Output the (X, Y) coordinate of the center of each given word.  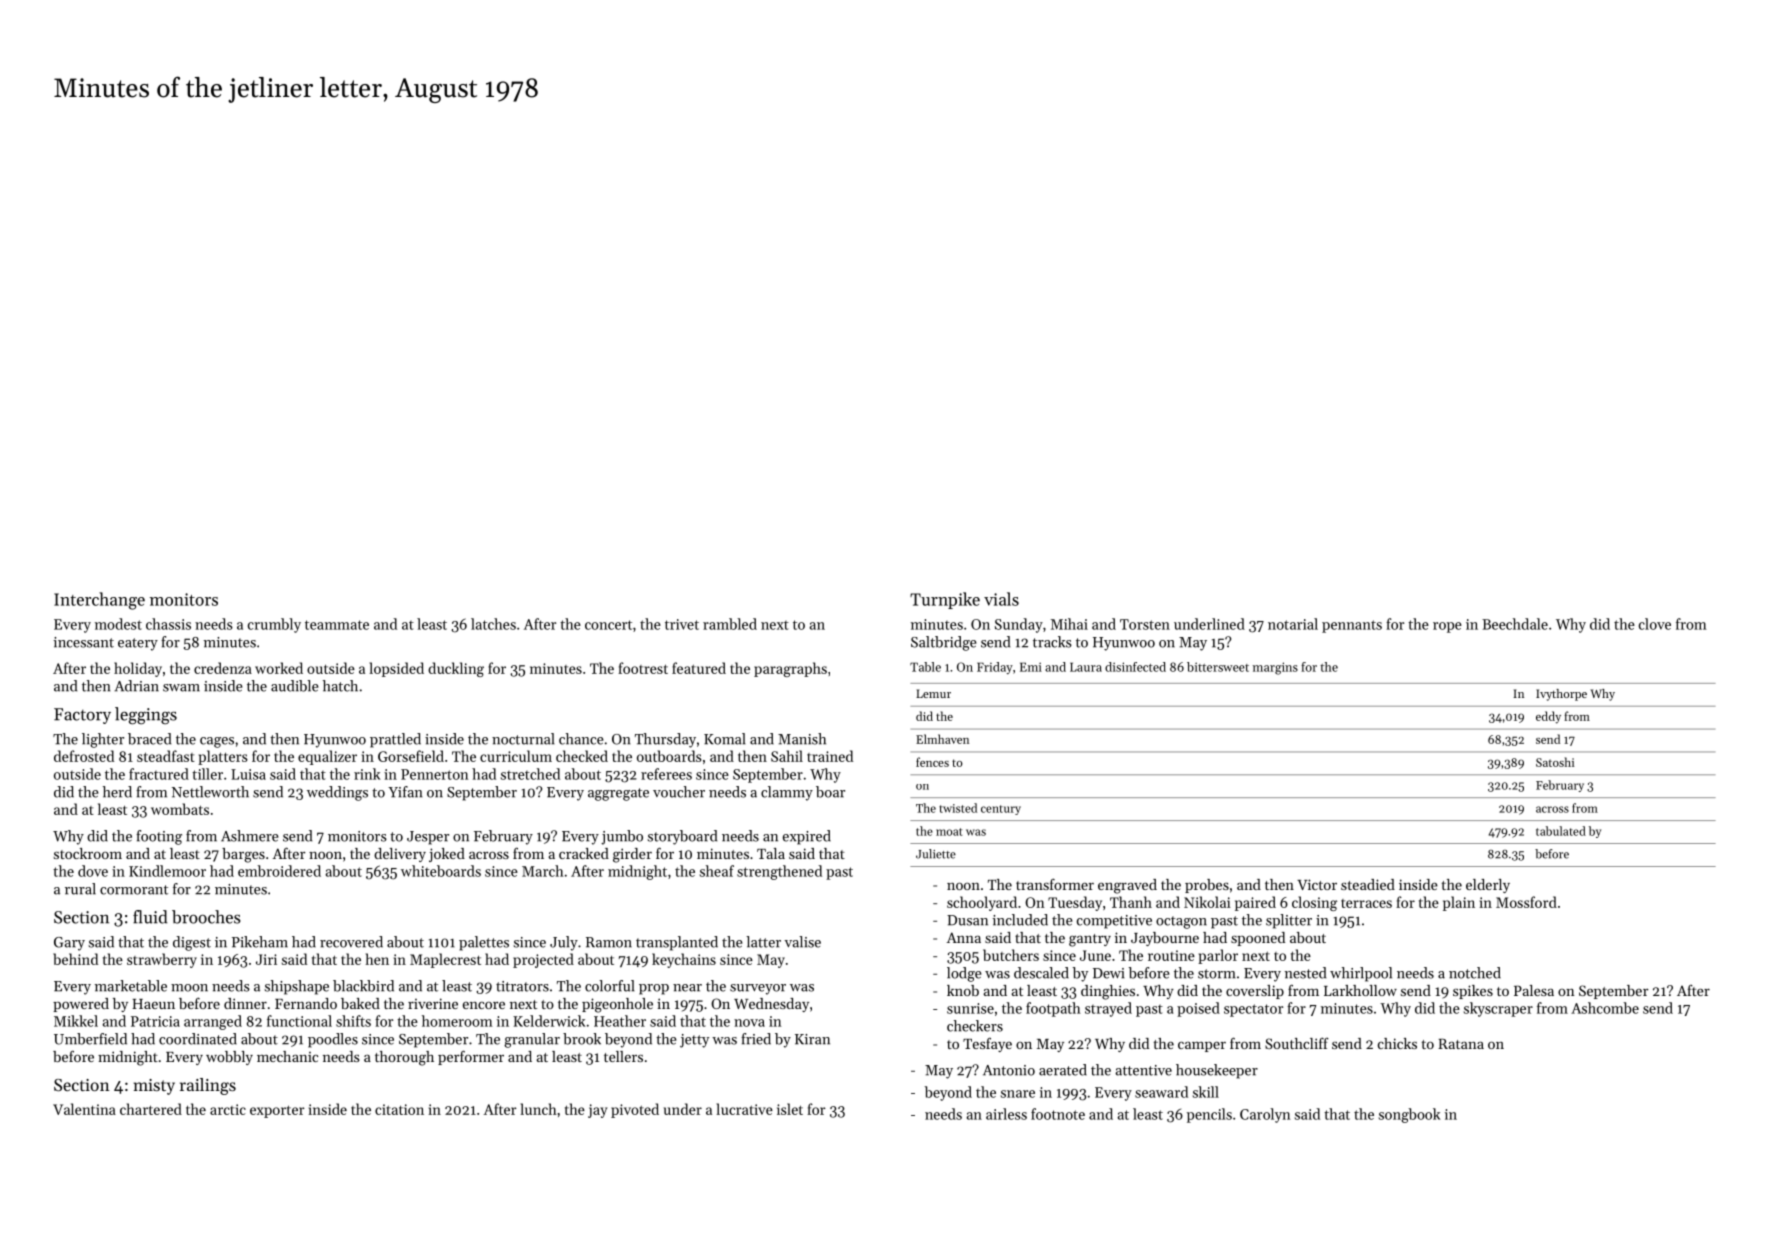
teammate (337, 625)
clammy (787, 793)
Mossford (1526, 902)
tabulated (1561, 831)
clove (1655, 624)
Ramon (609, 942)
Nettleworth (210, 792)
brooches (206, 917)
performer (471, 1057)
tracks (1052, 642)
